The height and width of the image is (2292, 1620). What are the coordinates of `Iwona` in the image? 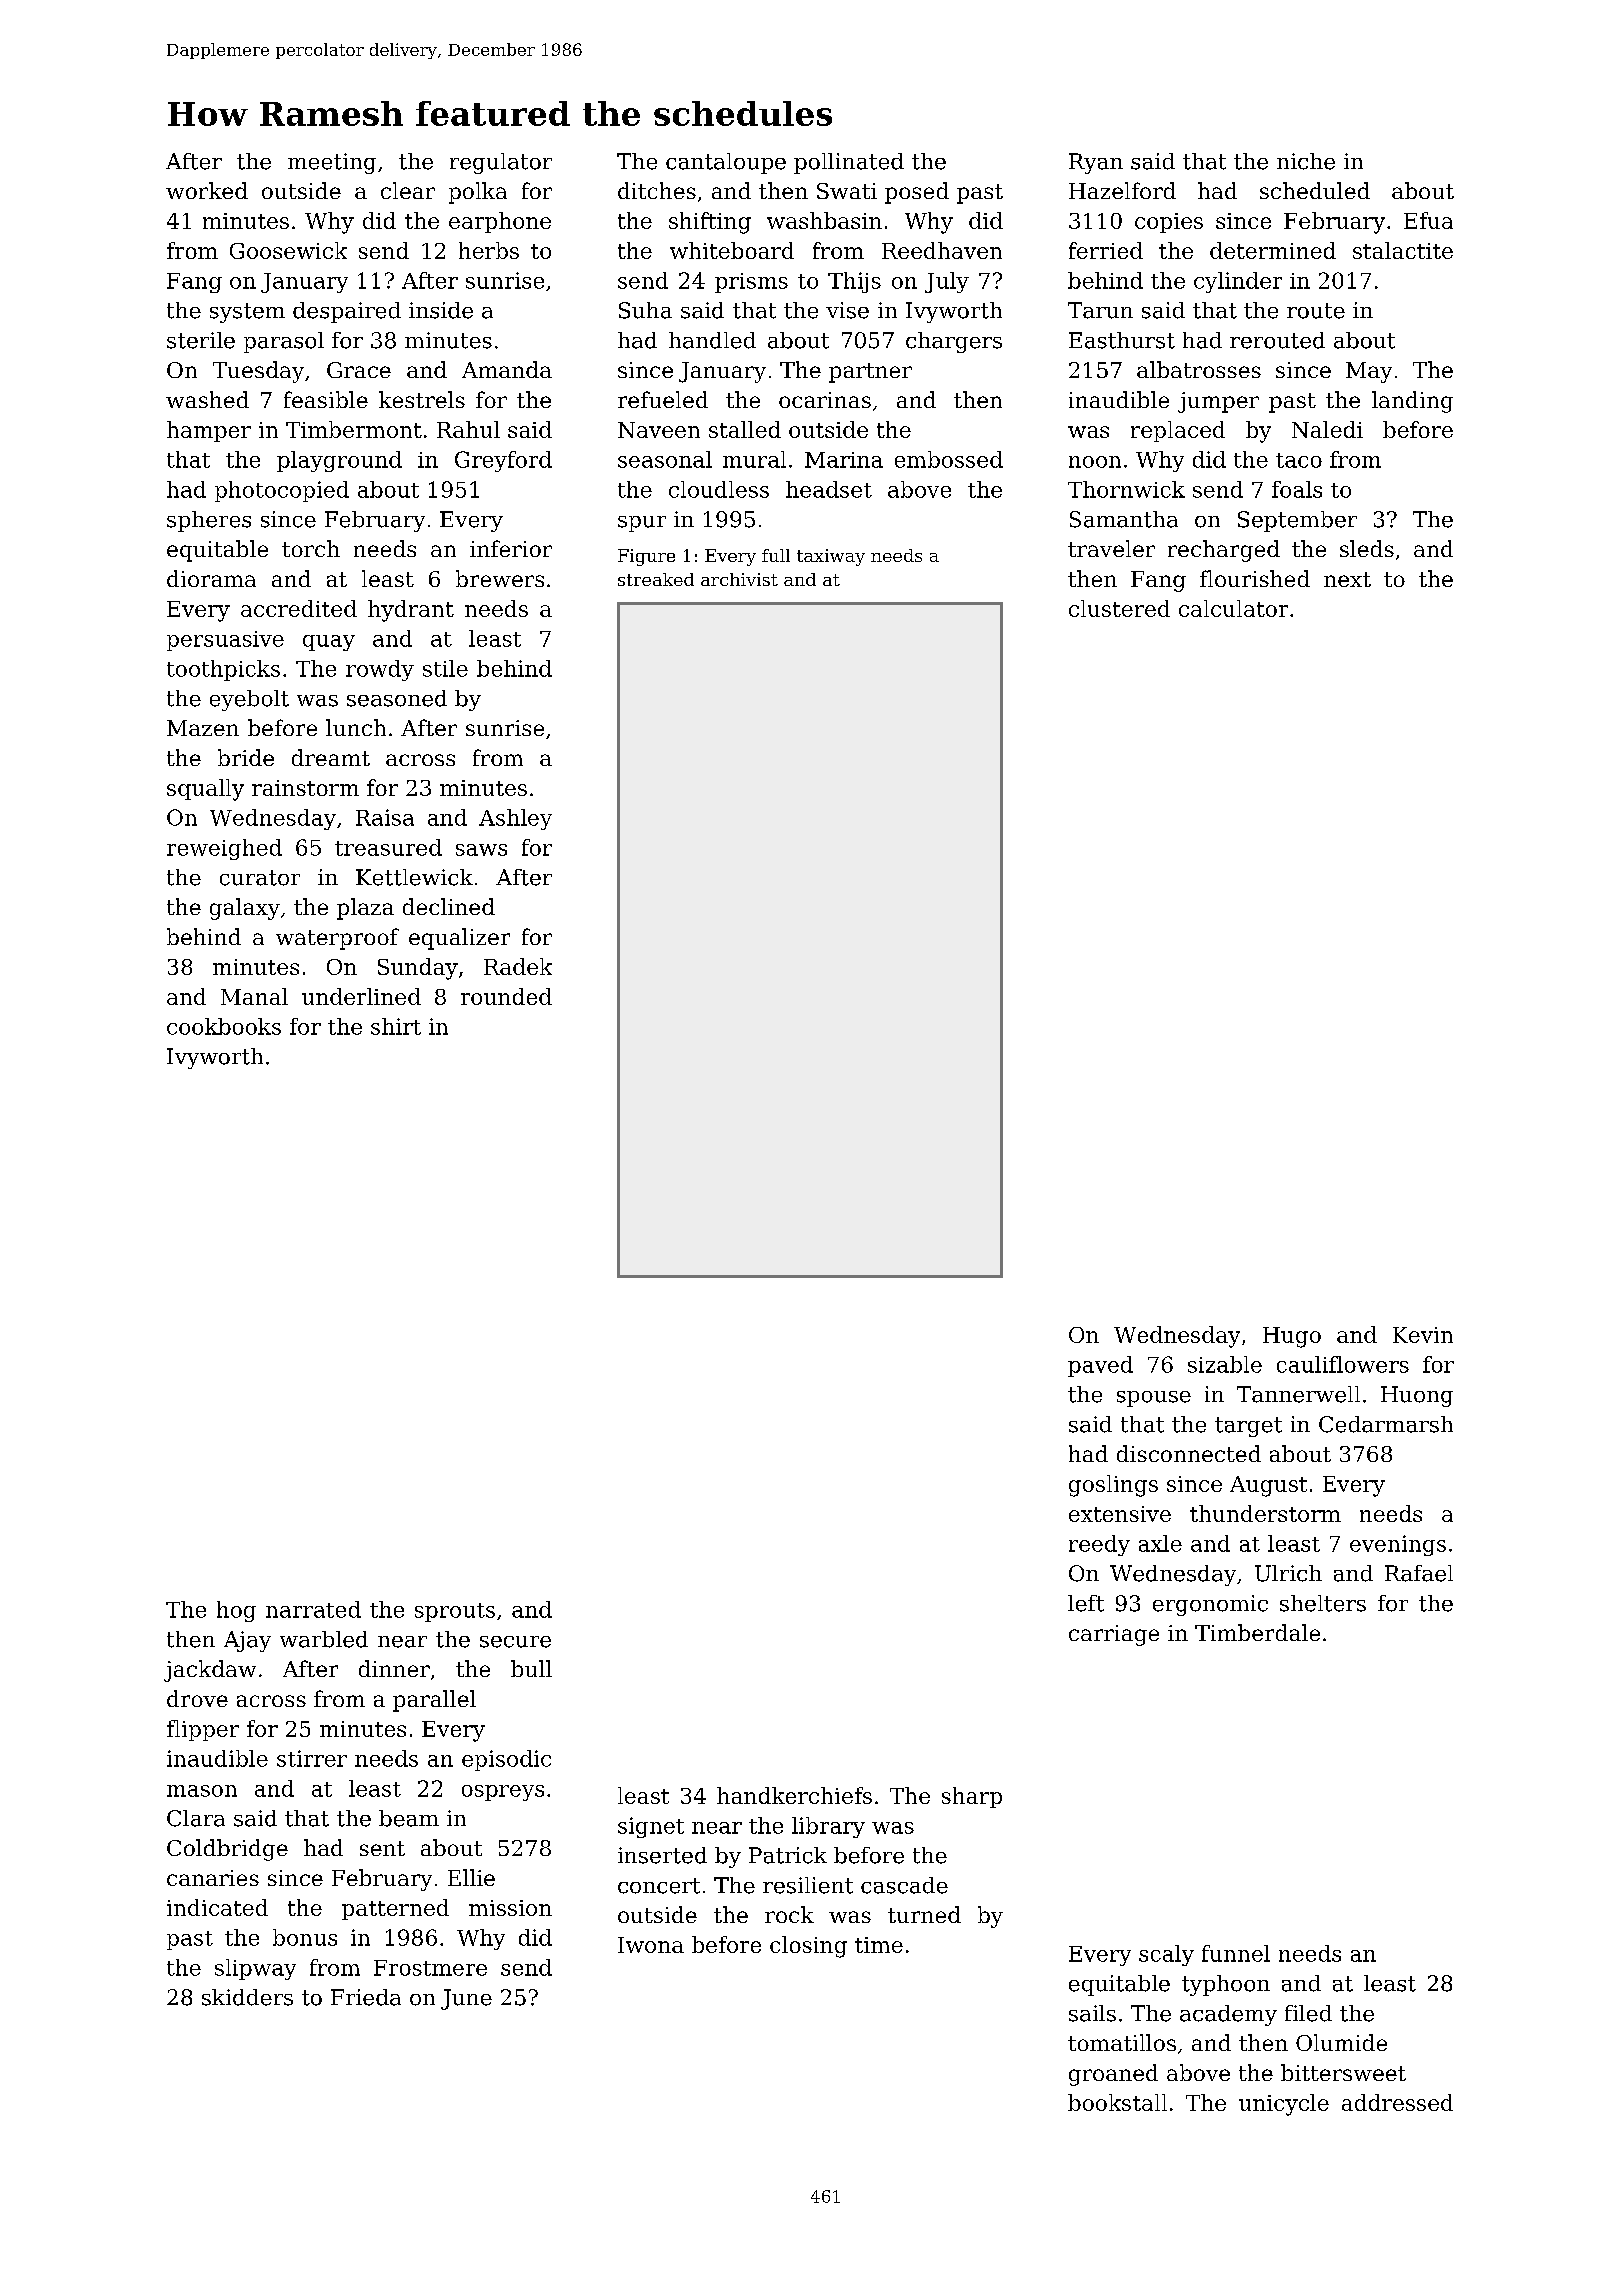 It's located at (651, 1945).
